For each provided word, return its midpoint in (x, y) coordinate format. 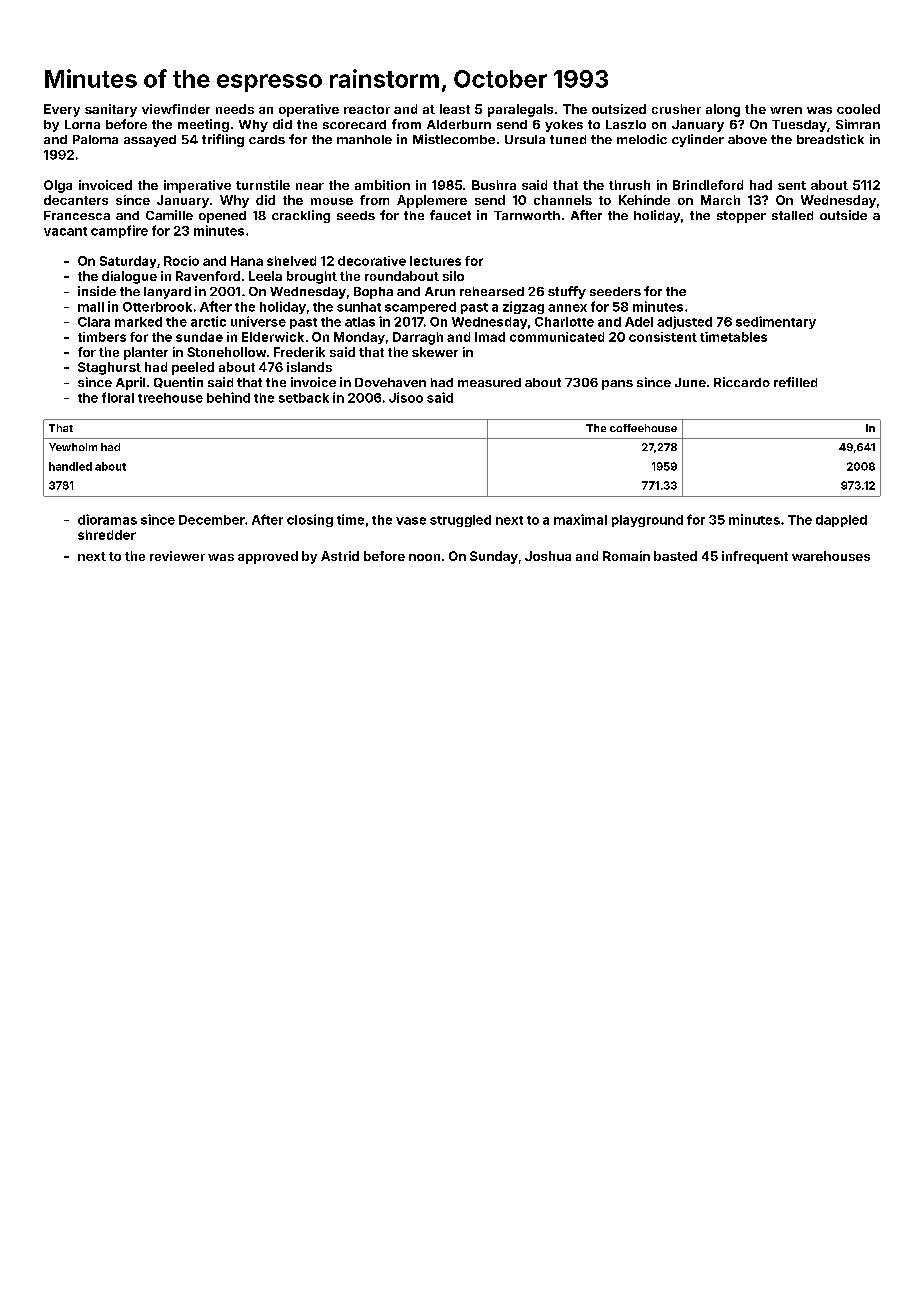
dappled (841, 521)
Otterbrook (157, 307)
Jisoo (406, 397)
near (310, 186)
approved (268, 557)
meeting (203, 125)
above (747, 139)
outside (843, 215)
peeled (193, 368)
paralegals (520, 110)
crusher (676, 109)
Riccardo (742, 382)
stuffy (567, 292)
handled (70, 466)
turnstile (263, 185)
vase (411, 521)
